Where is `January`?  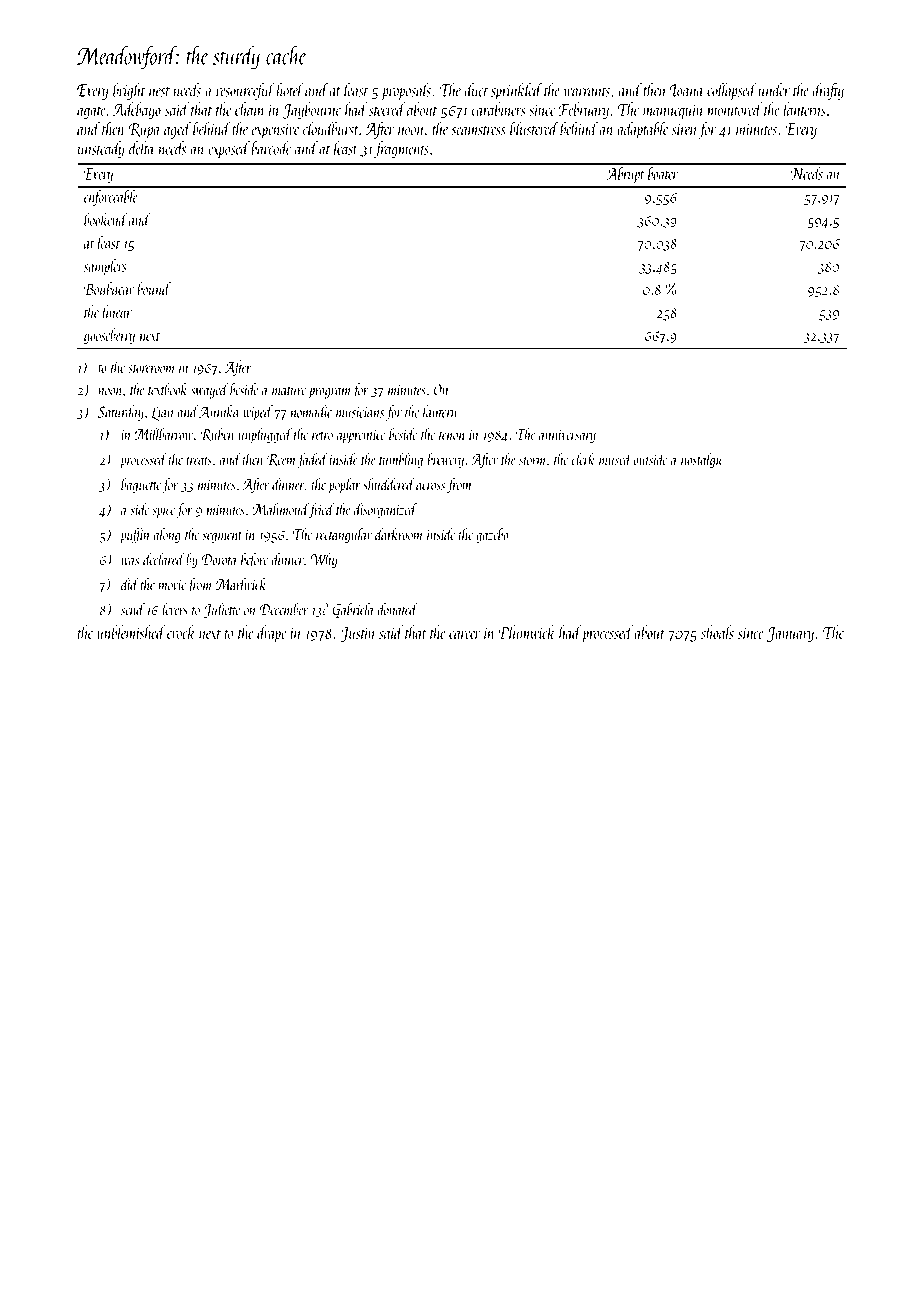
January is located at coordinates (790, 635).
